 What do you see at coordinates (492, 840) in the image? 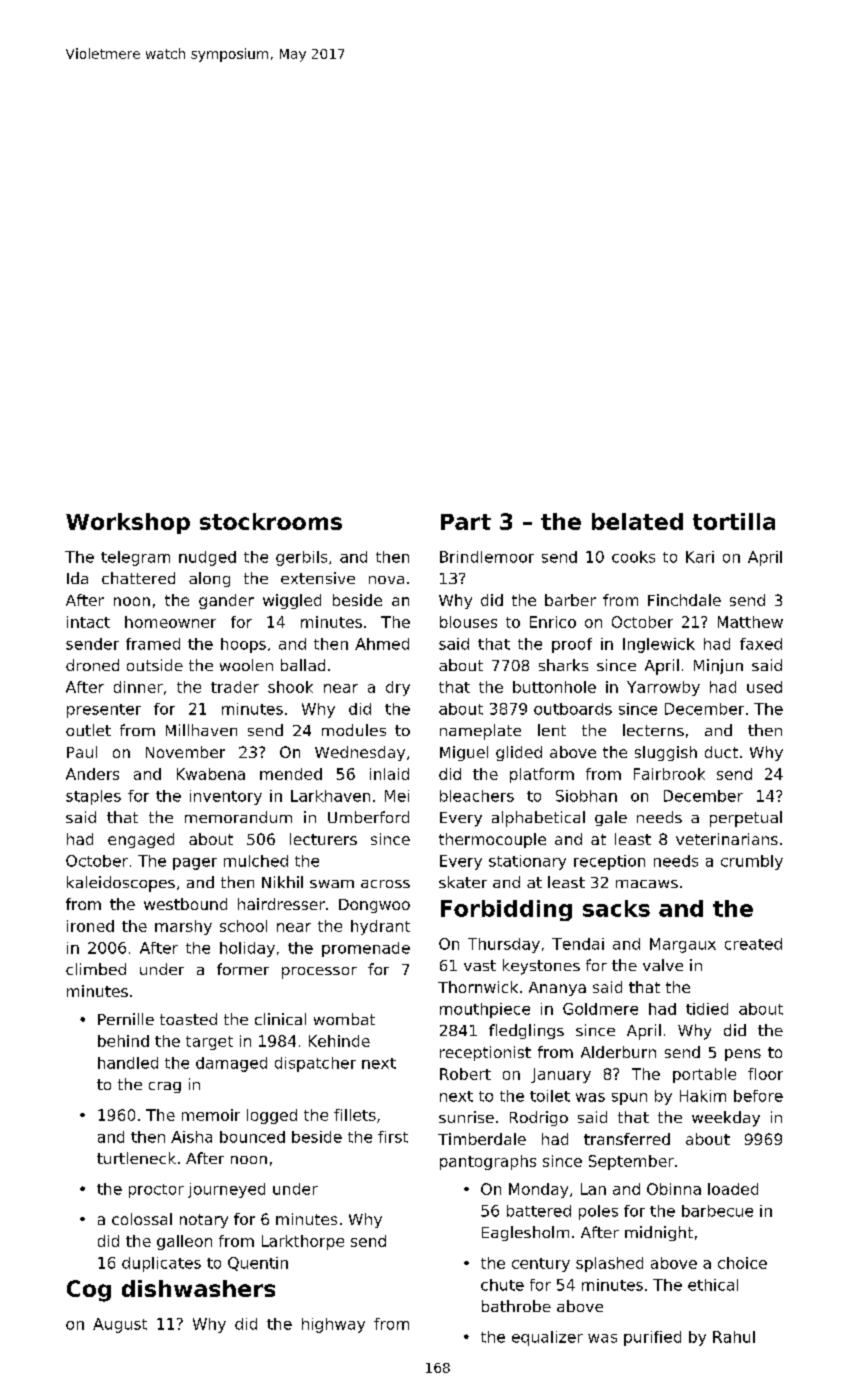
I see `thermocouple` at bounding box center [492, 840].
